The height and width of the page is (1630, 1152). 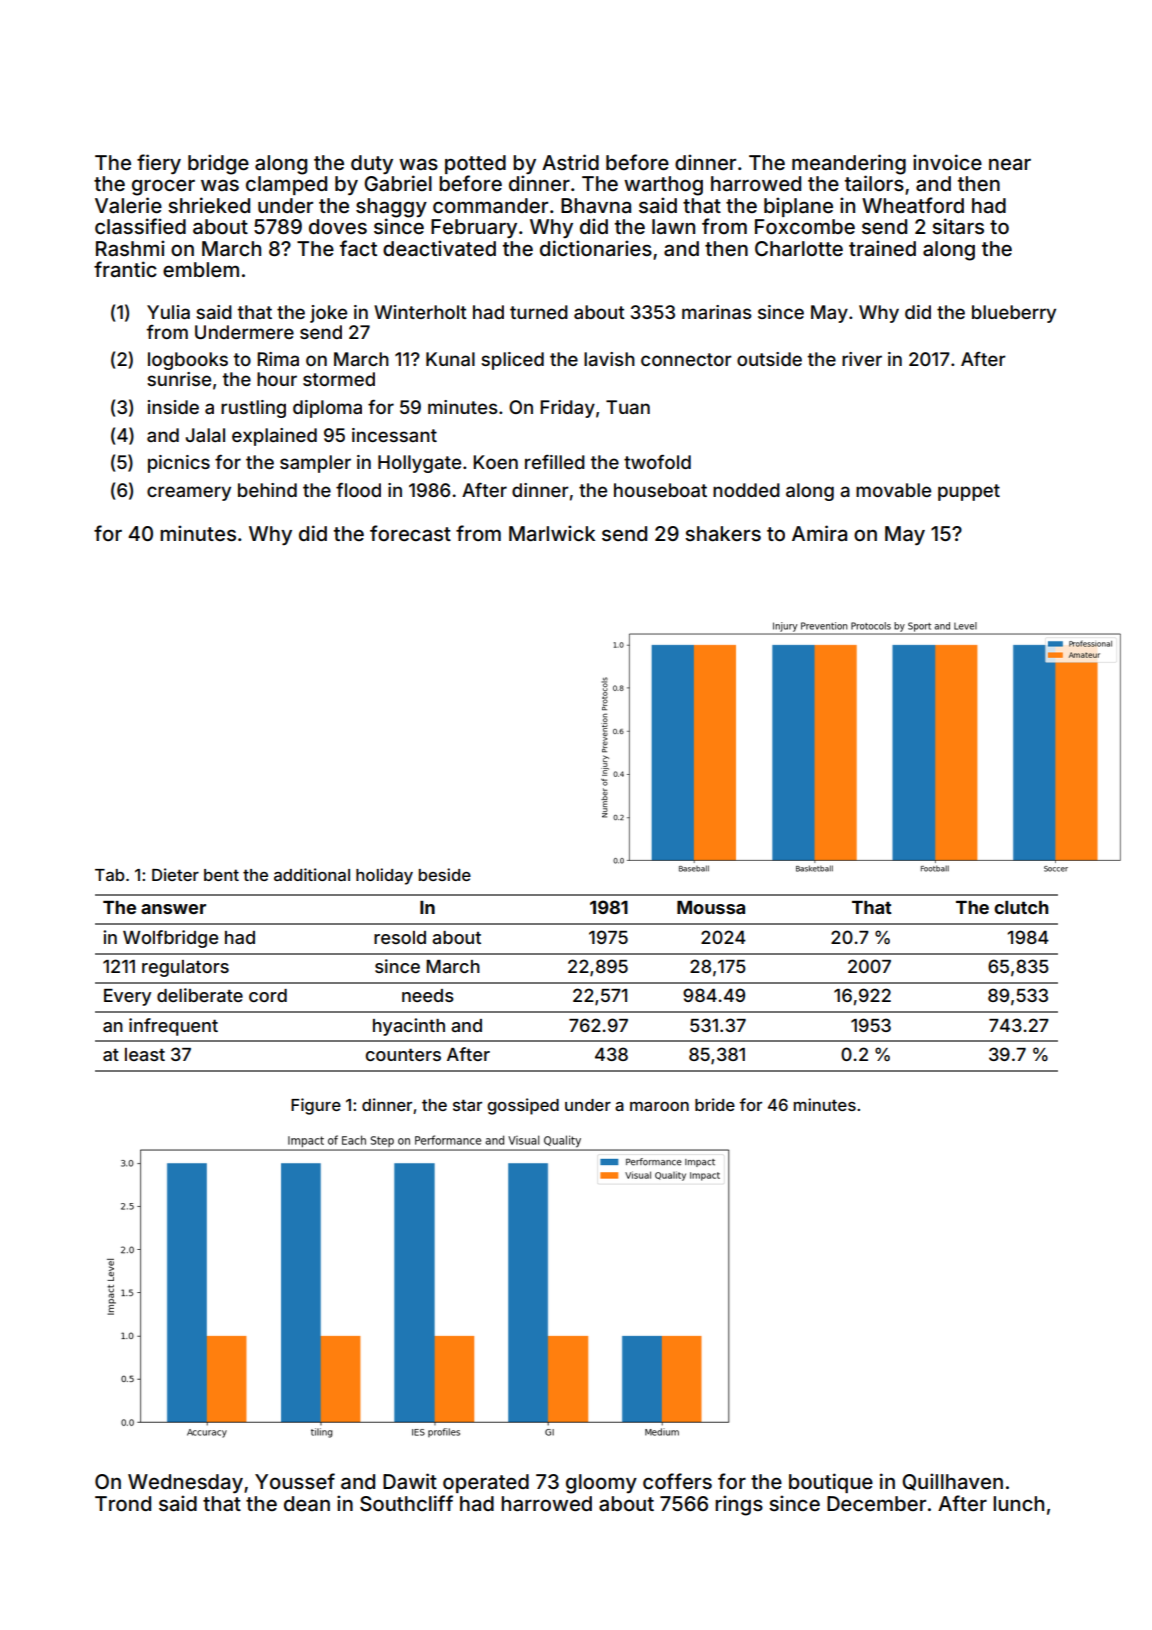 I want to click on dictionaries, so click(x=596, y=248).
